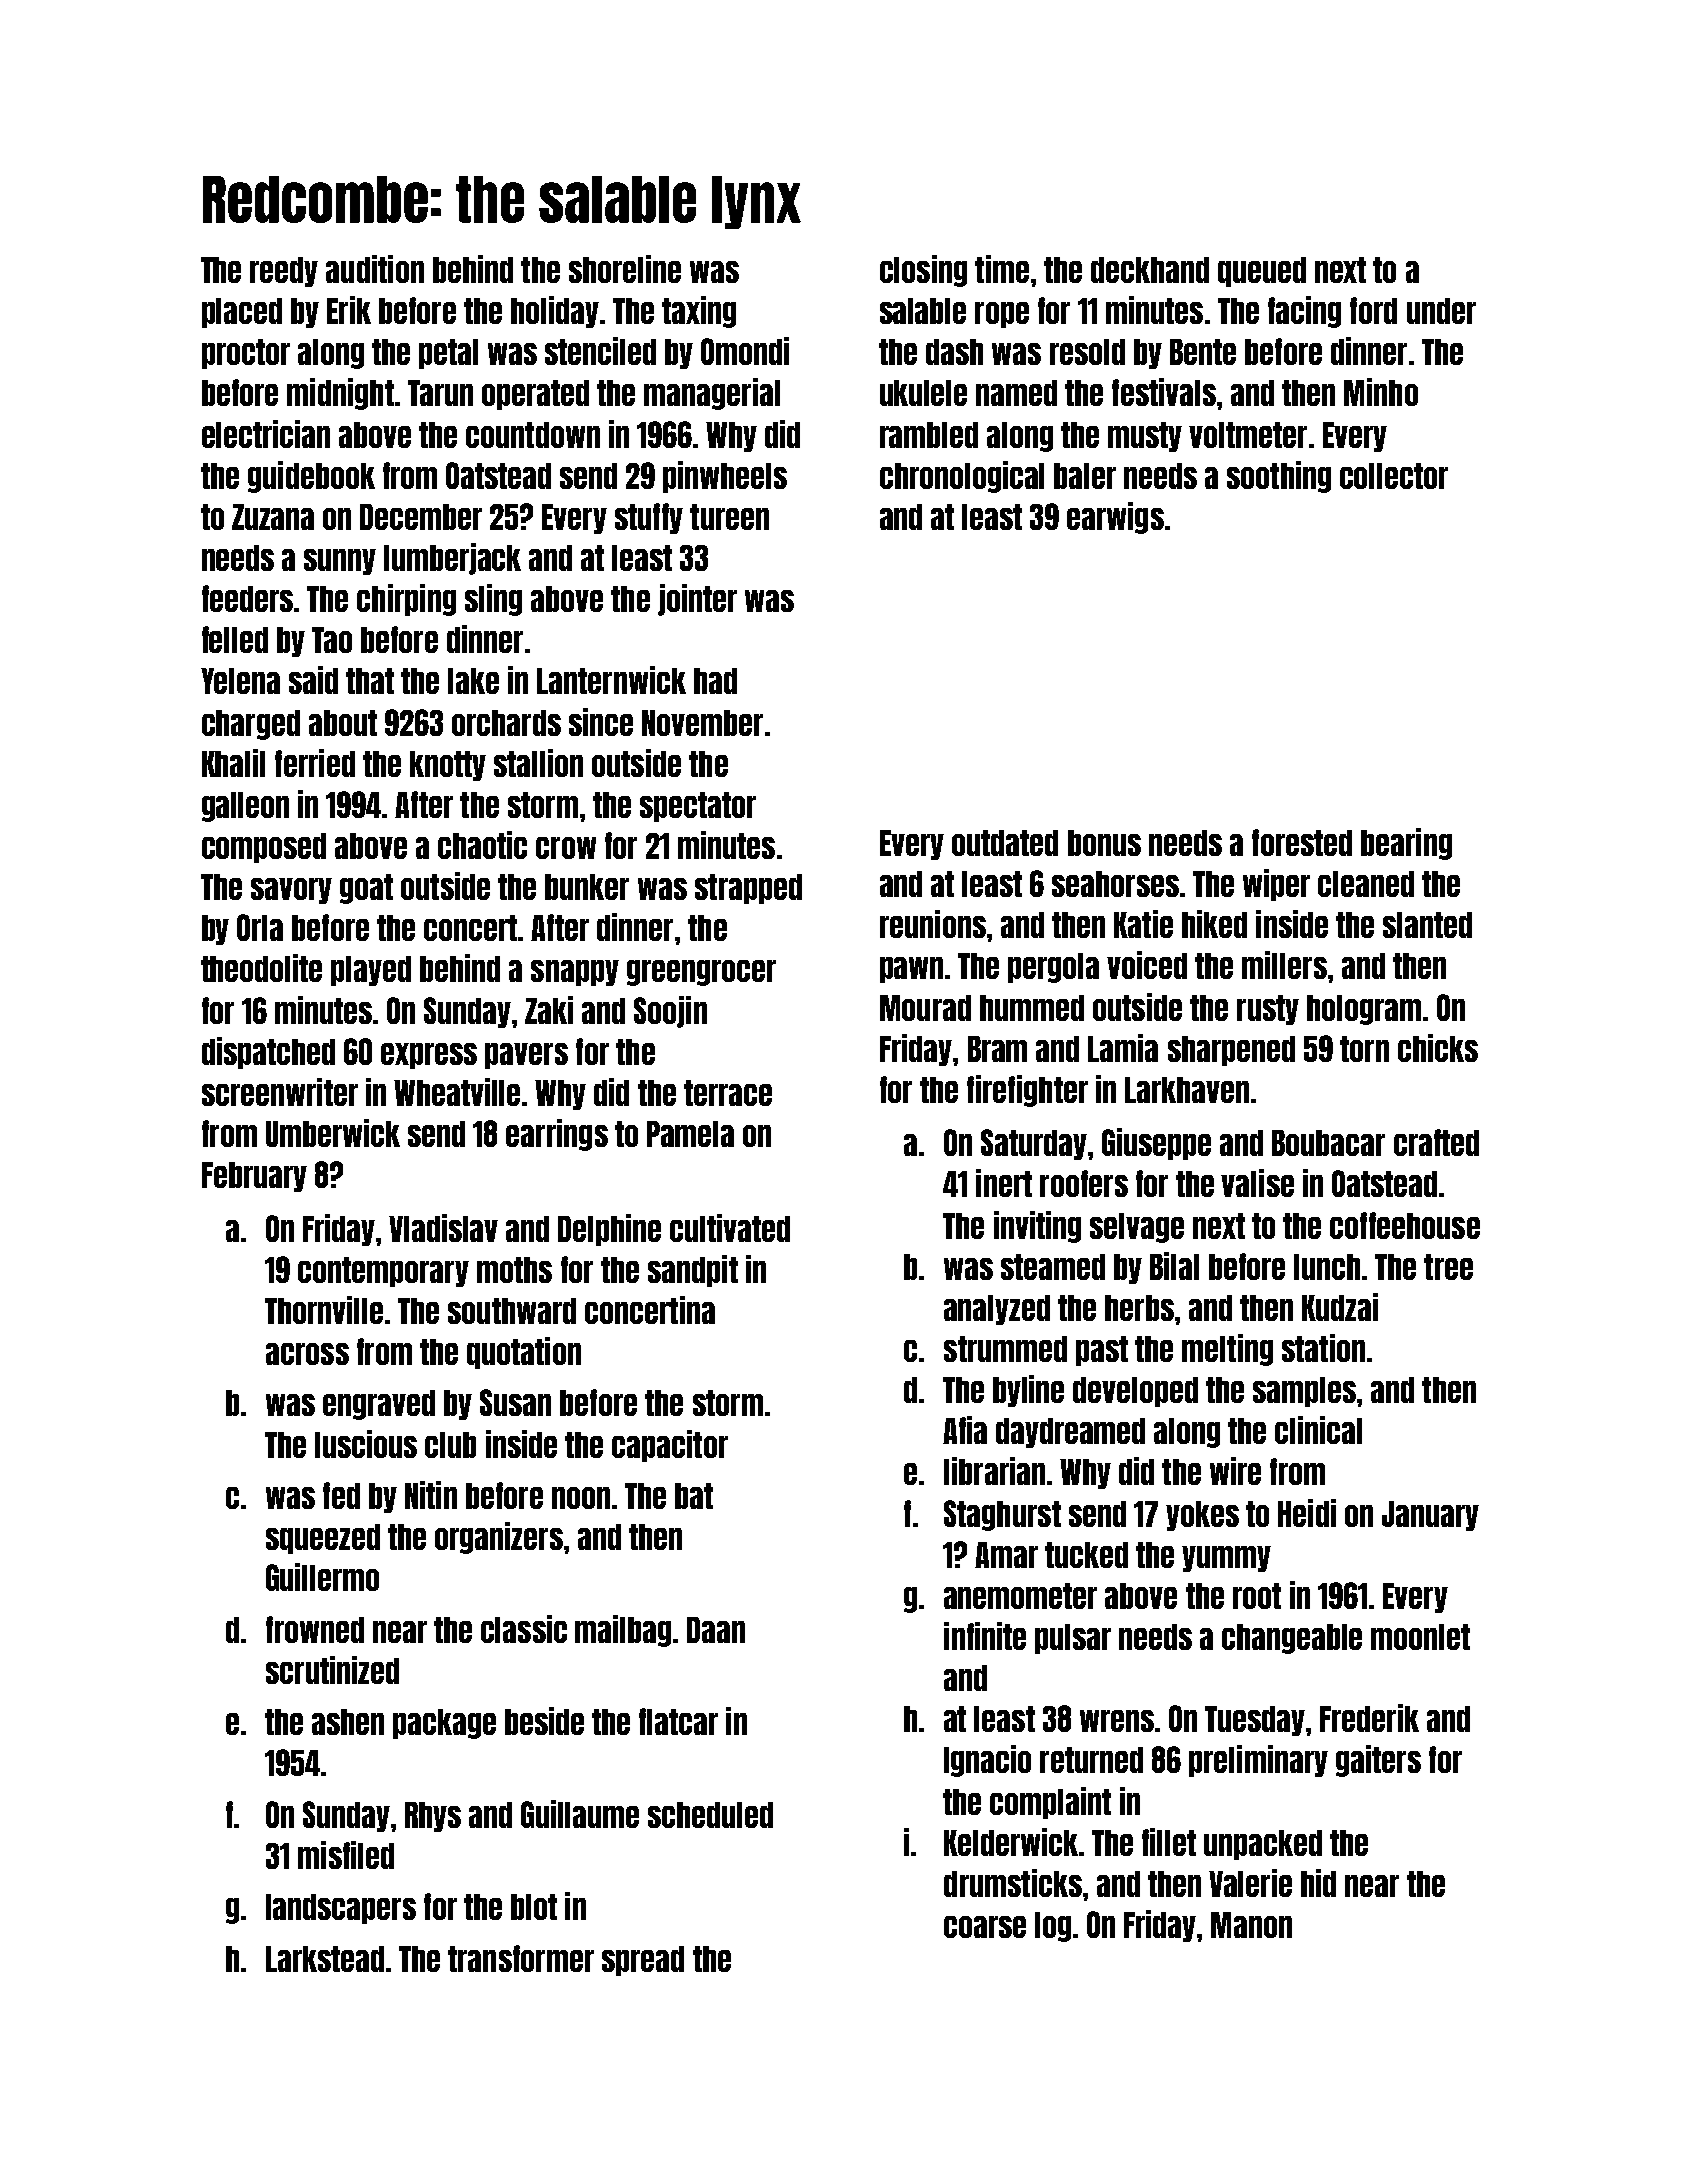 The height and width of the screenshot is (2178, 1683). I want to click on Vladislav, so click(443, 1228).
